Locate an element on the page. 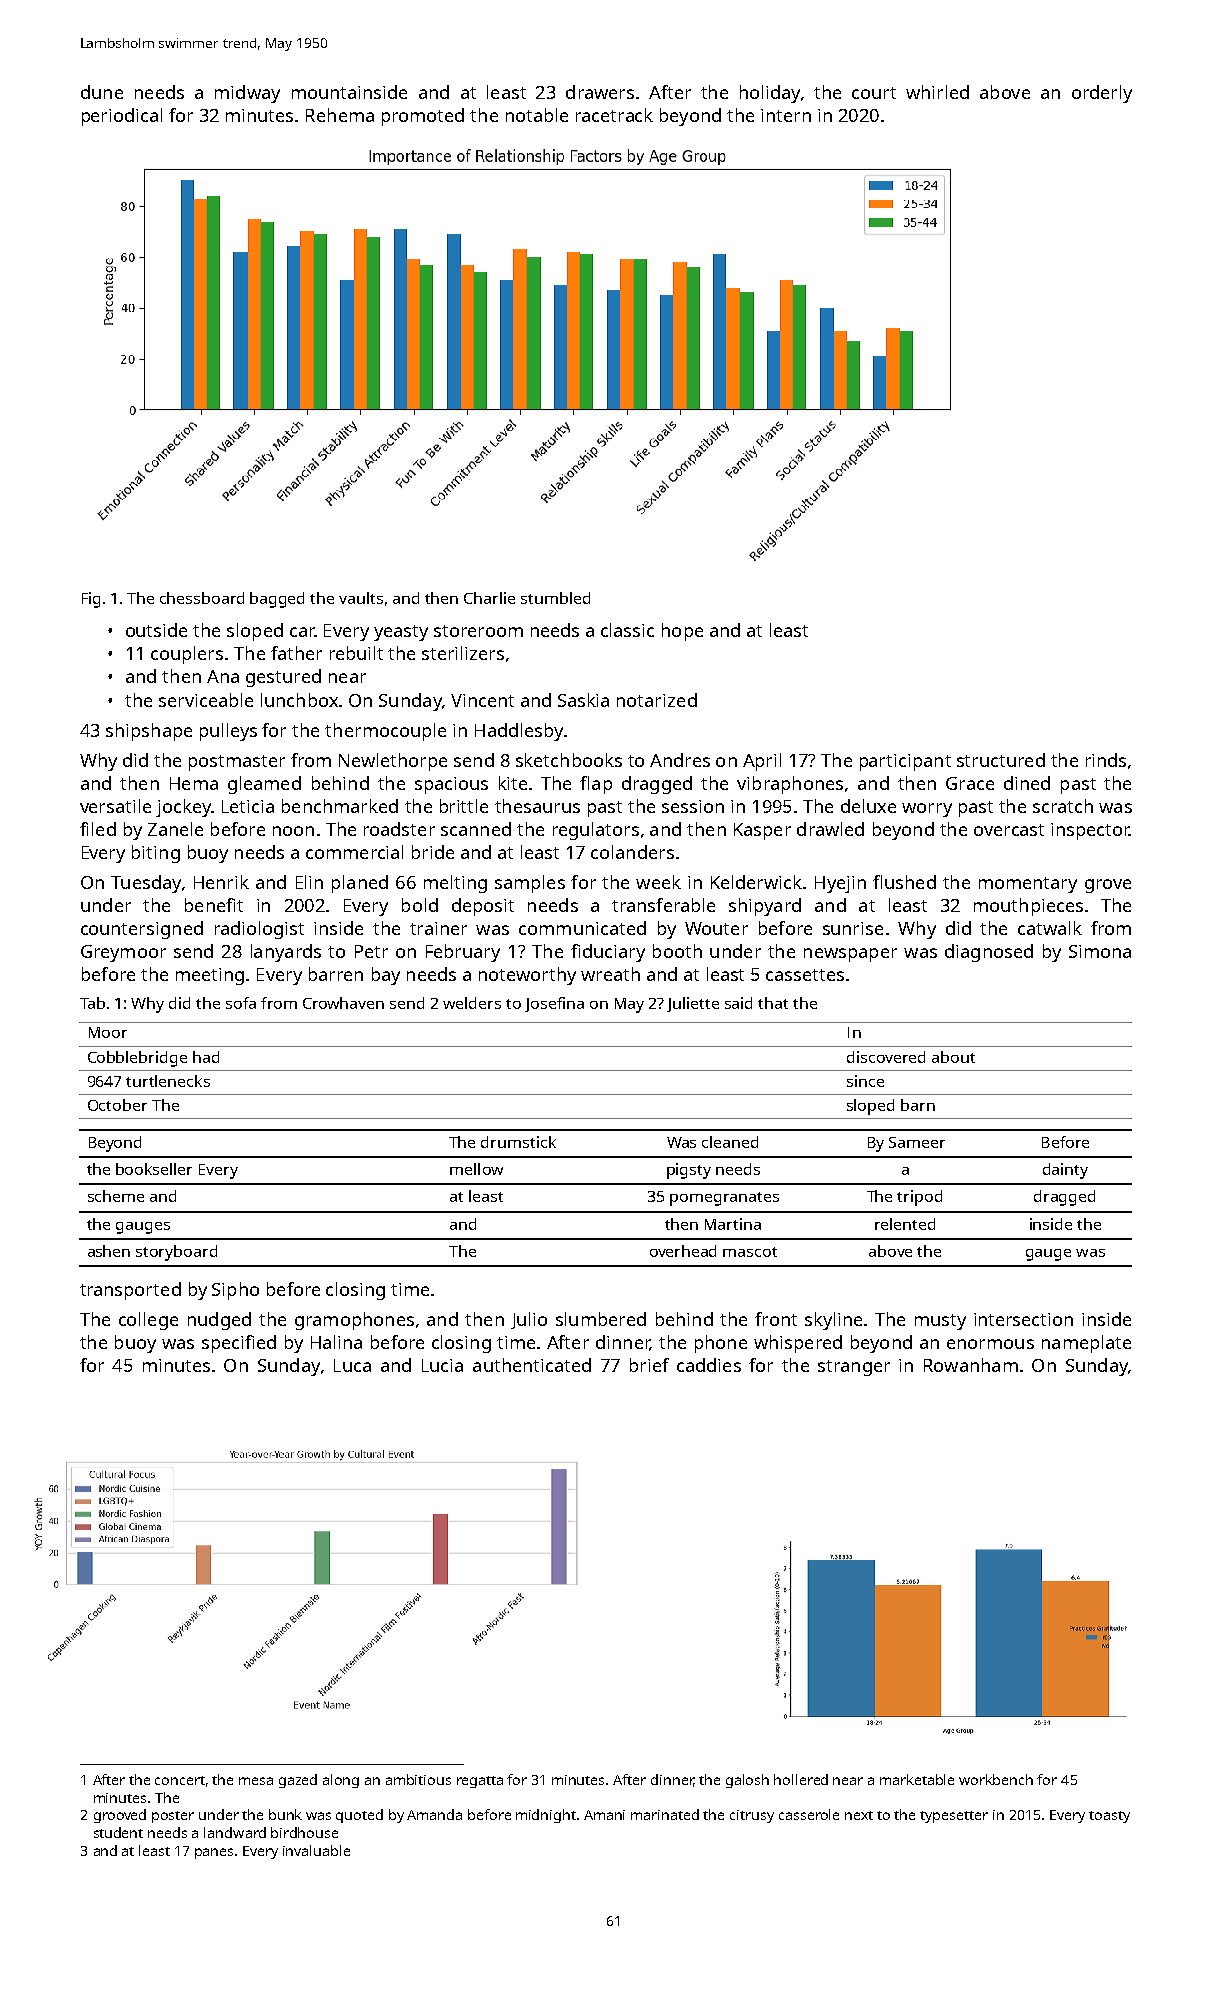 Image resolution: width=1212 pixels, height=1996 pixels. midway is located at coordinates (247, 94).
